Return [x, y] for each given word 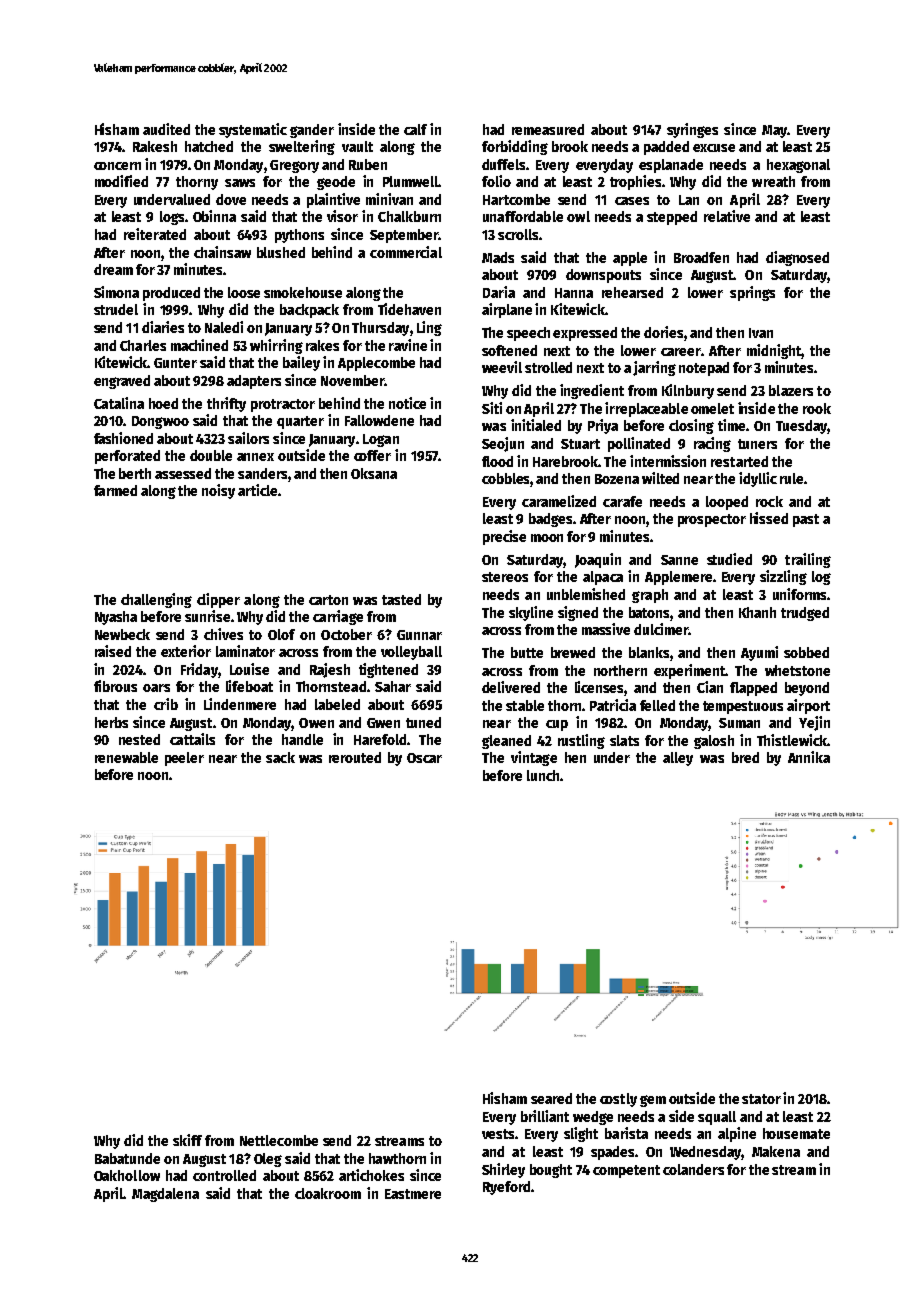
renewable [126, 757]
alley [678, 759]
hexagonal [798, 166]
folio [496, 181]
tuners [757, 444]
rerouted [355, 757]
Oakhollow [127, 1175]
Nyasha [116, 618]
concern [117, 166]
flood [497, 461]
